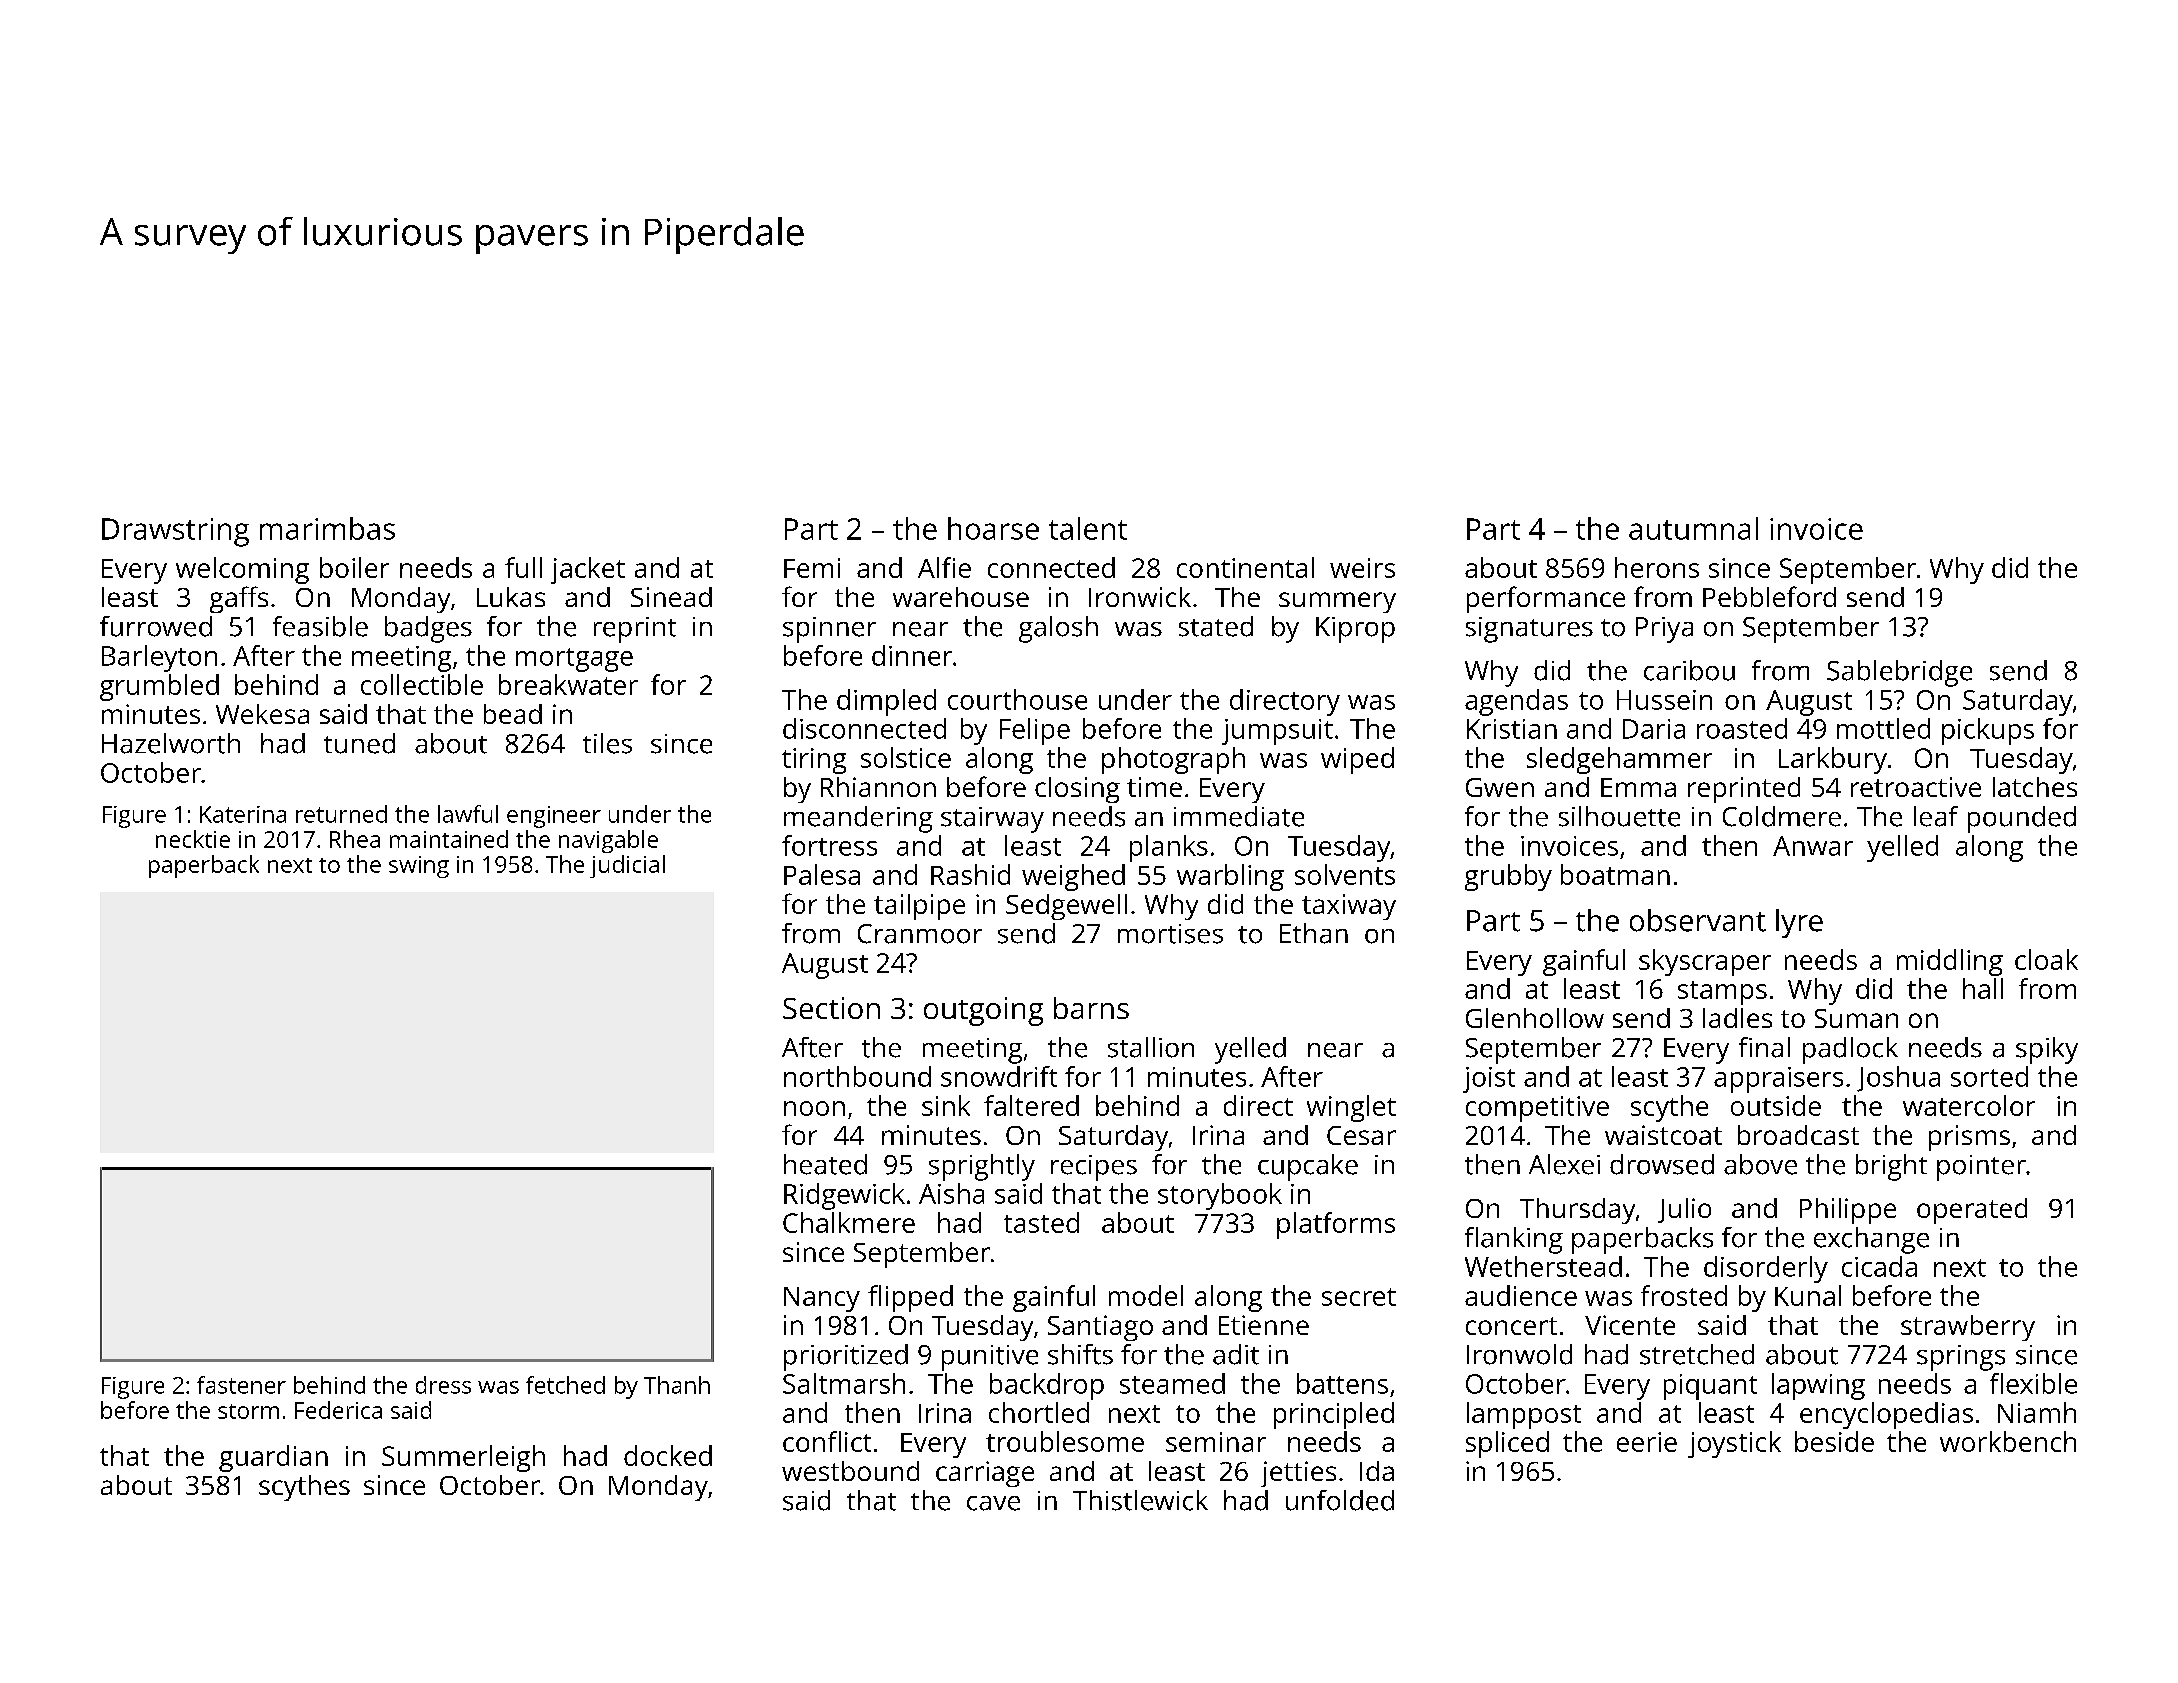  What do you see at coordinates (846, 1357) in the screenshot?
I see `prioritized` at bounding box center [846, 1357].
